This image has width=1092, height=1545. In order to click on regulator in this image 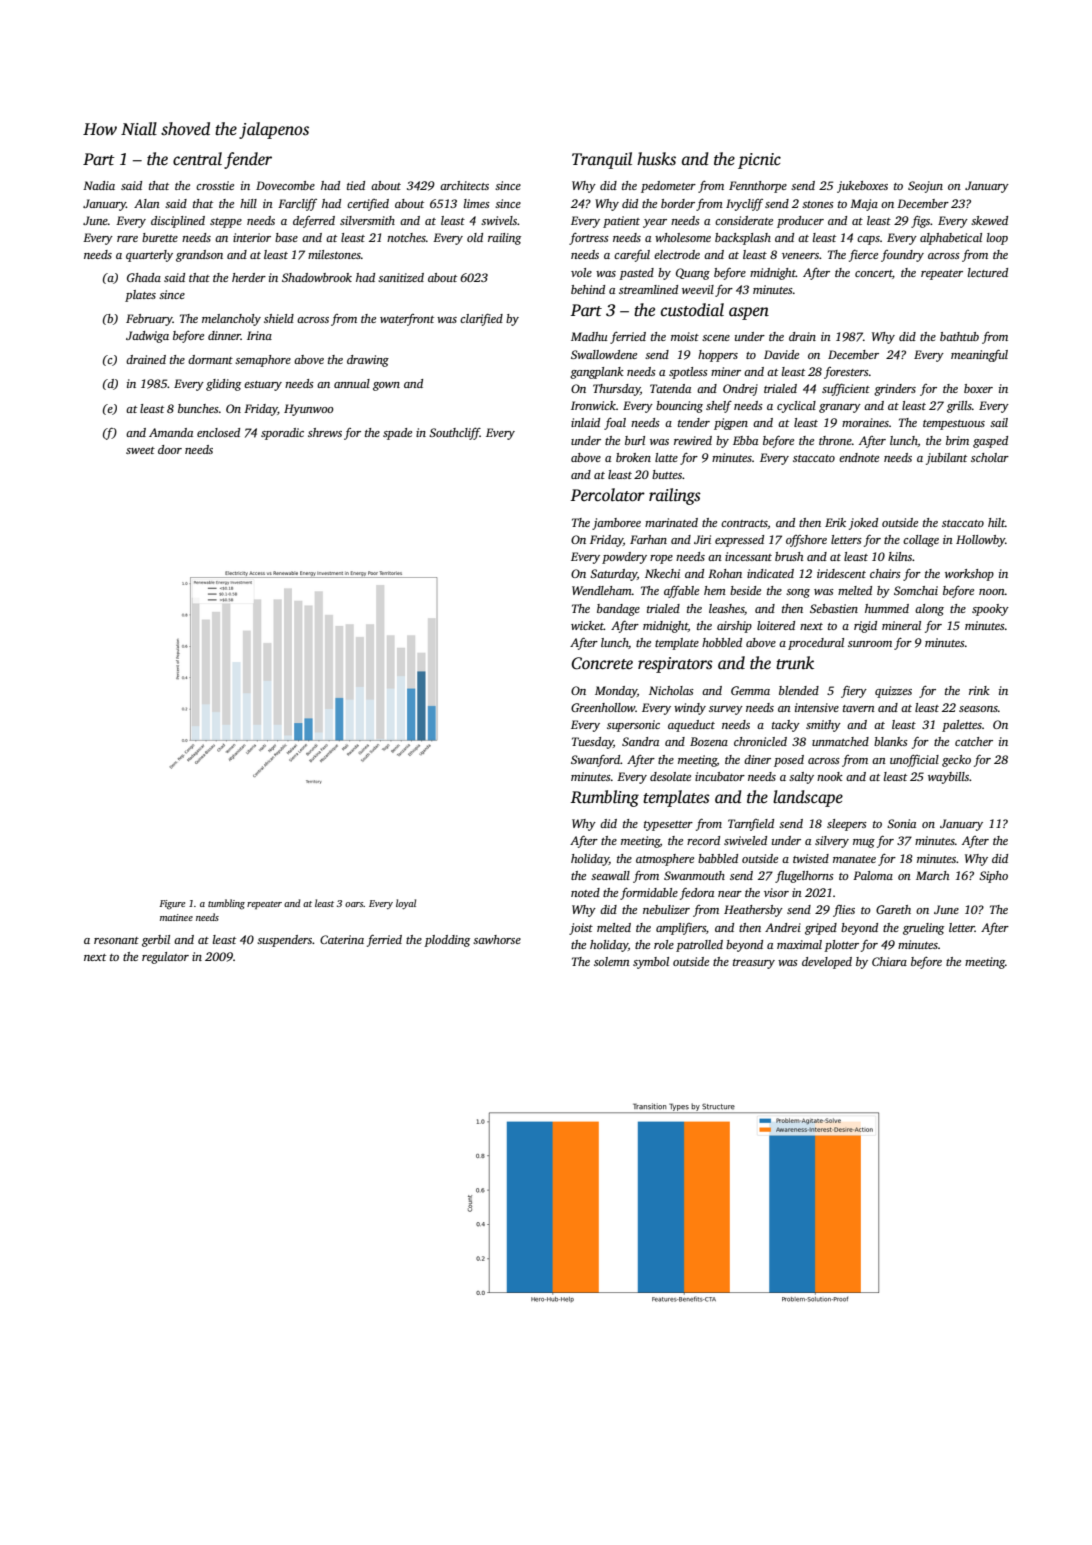, I will do `click(165, 958)`.
